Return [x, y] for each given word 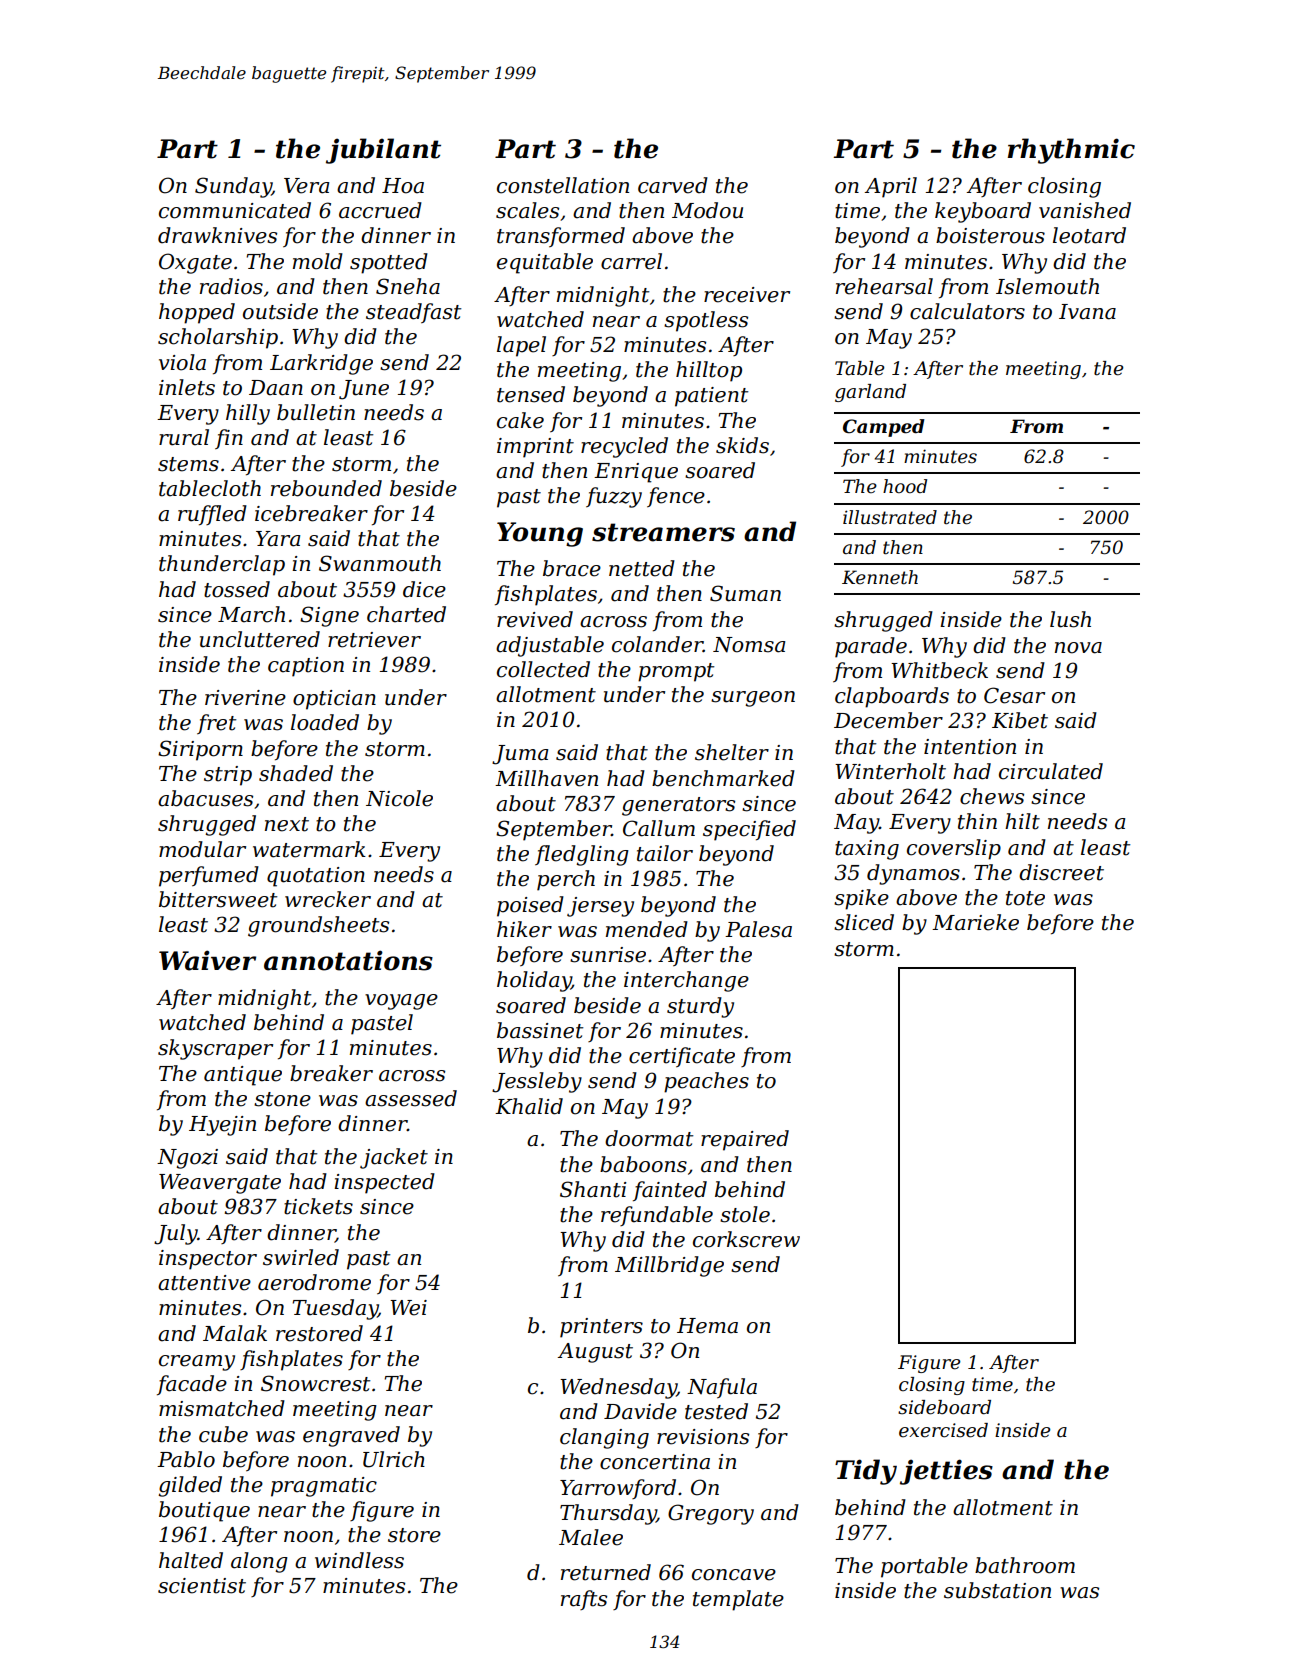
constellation [563, 185]
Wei [408, 1308]
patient [711, 397]
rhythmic [1071, 151]
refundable [657, 1216]
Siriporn [200, 750]
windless [359, 1560]
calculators [967, 311]
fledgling [582, 855]
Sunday [233, 187]
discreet [1061, 872]
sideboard [944, 1407]
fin [229, 439]
